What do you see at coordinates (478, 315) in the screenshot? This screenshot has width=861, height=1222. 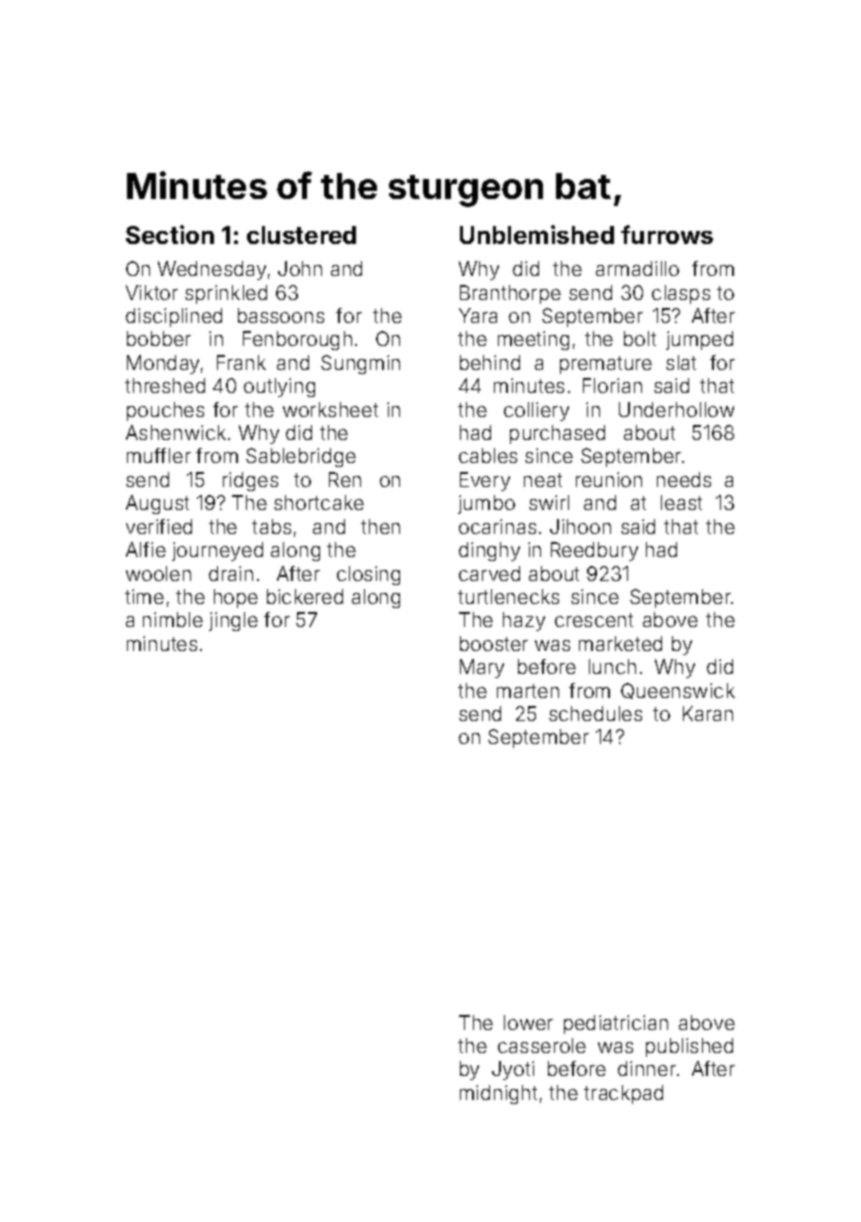 I see `Yara` at bounding box center [478, 315].
